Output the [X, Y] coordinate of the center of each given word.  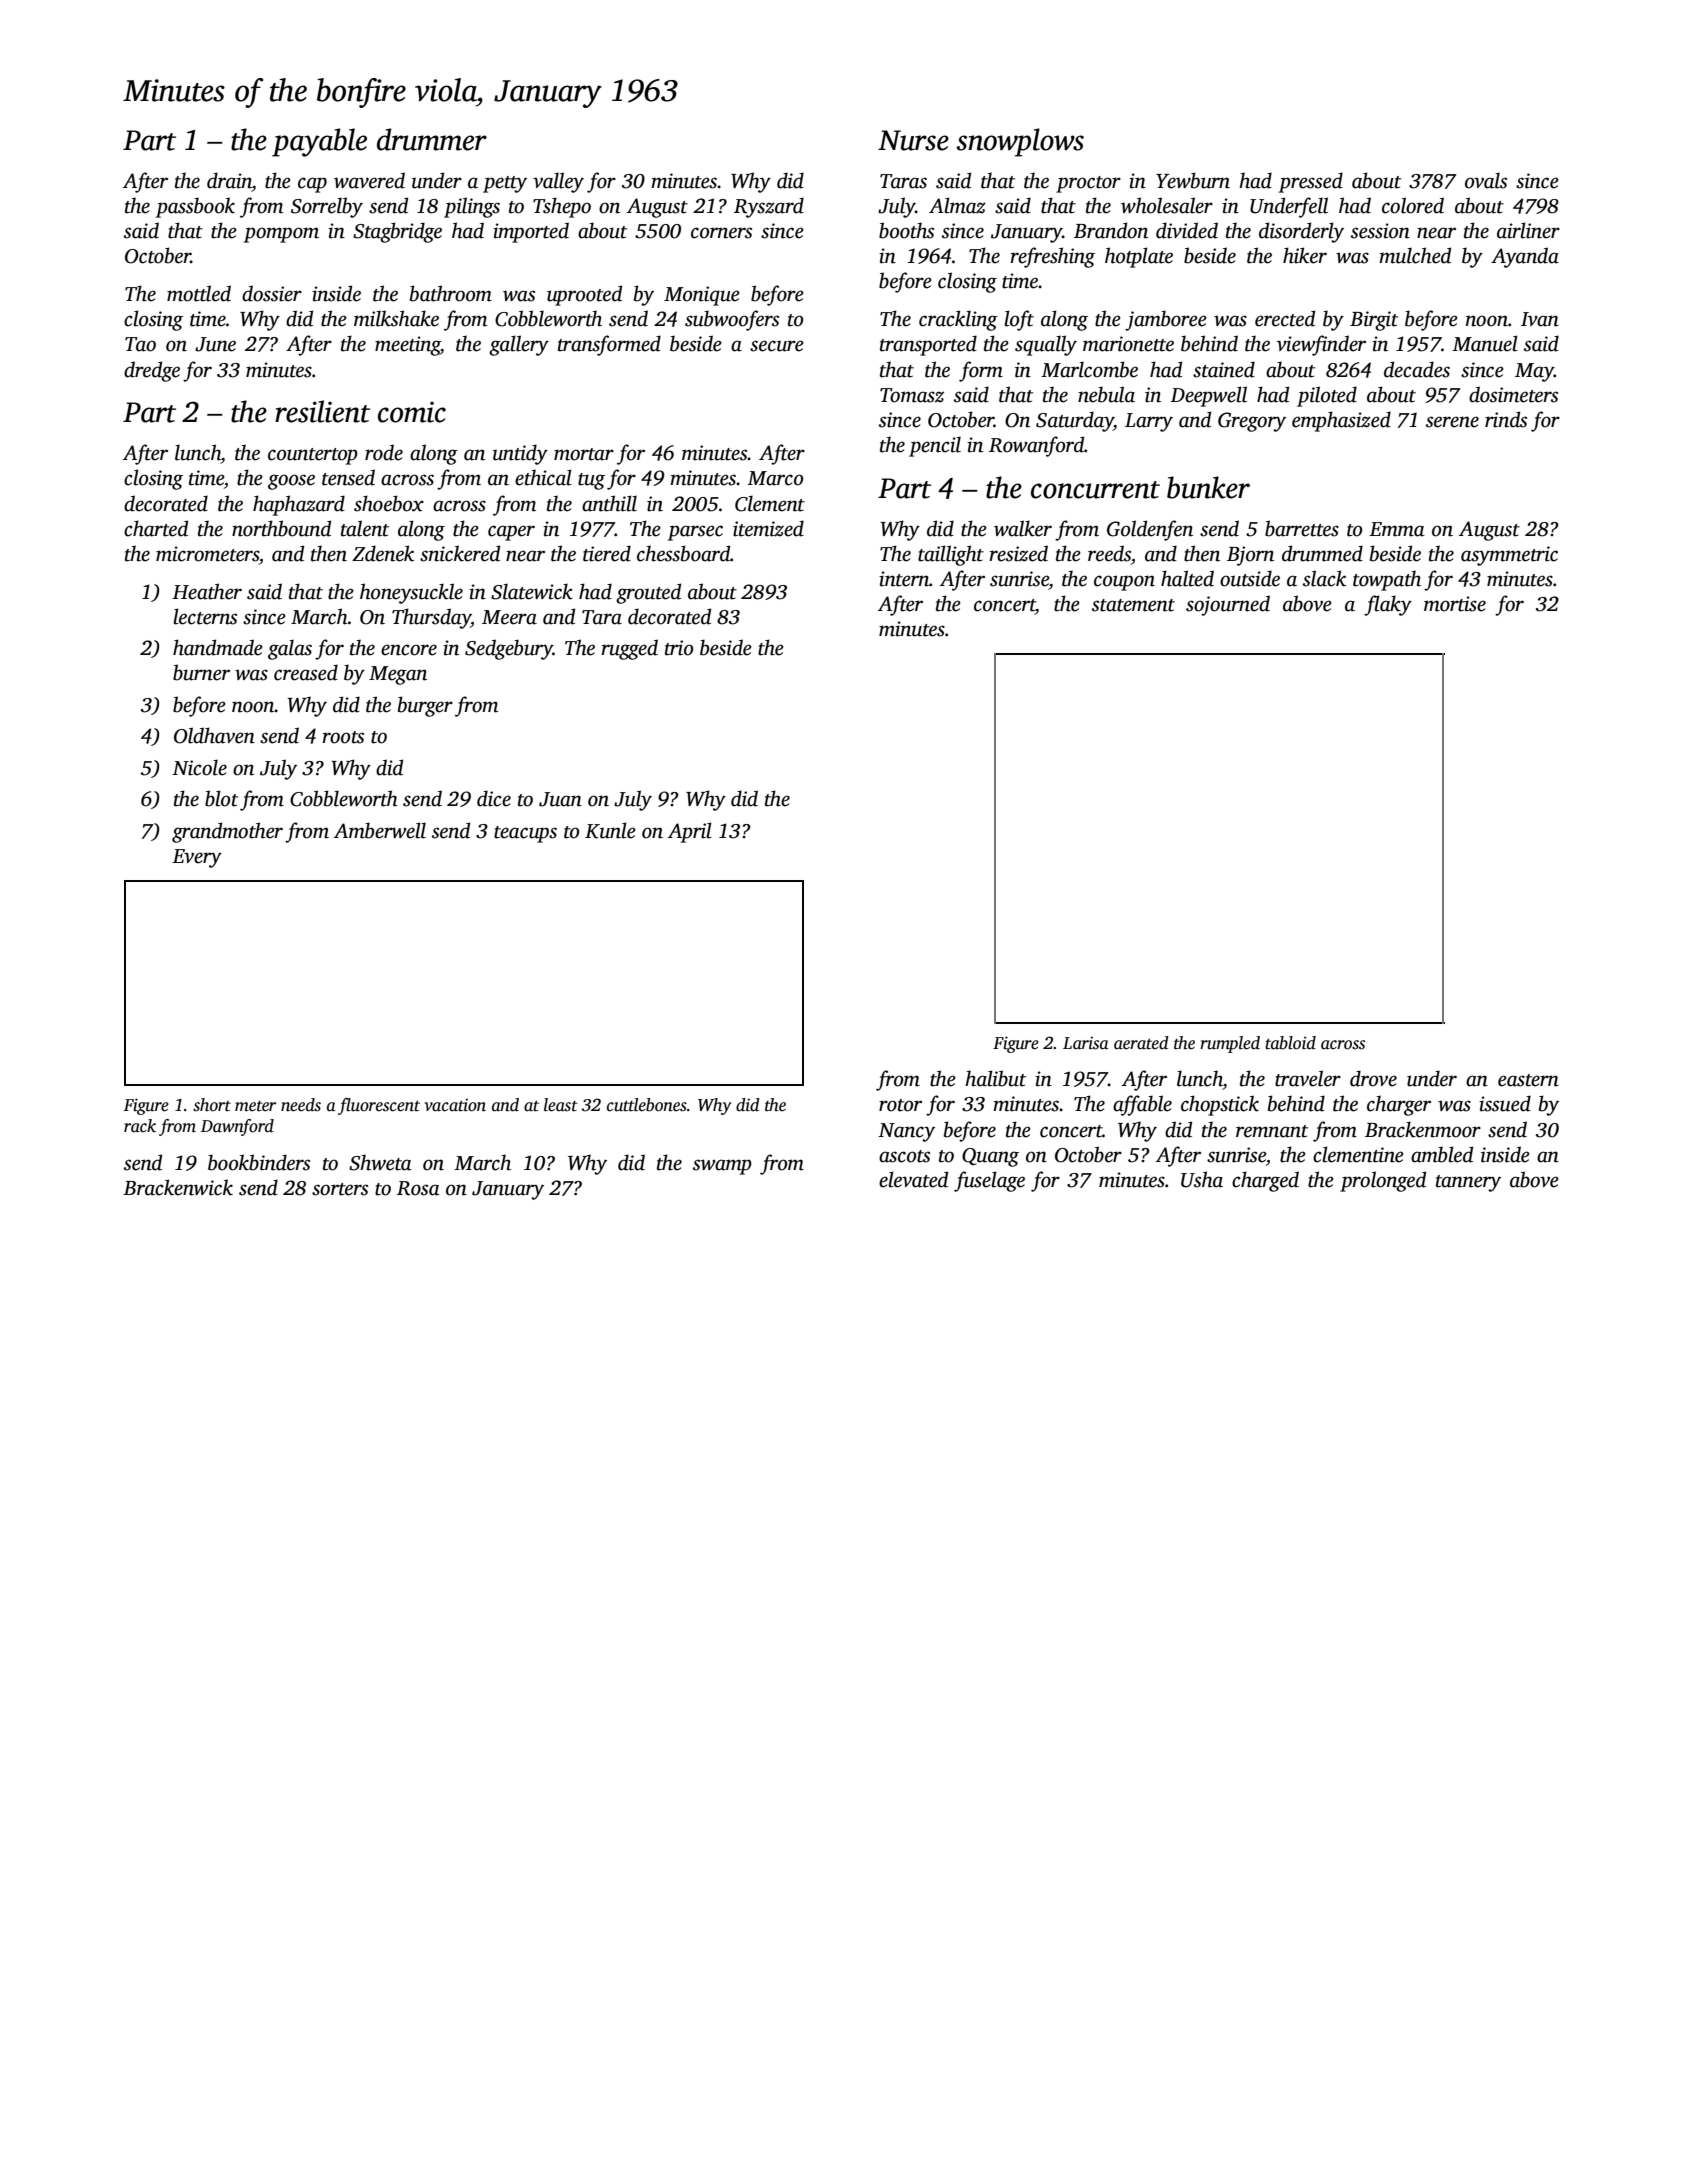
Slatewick [532, 591]
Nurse [913, 140]
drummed [1322, 553]
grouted [648, 593]
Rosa [418, 1188]
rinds [1506, 419]
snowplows [1020, 142]
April [690, 832]
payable [319, 142]
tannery [1468, 1183]
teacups [525, 834]
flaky [1388, 605]
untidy [520, 454]
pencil [935, 446]
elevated [913, 1179]
